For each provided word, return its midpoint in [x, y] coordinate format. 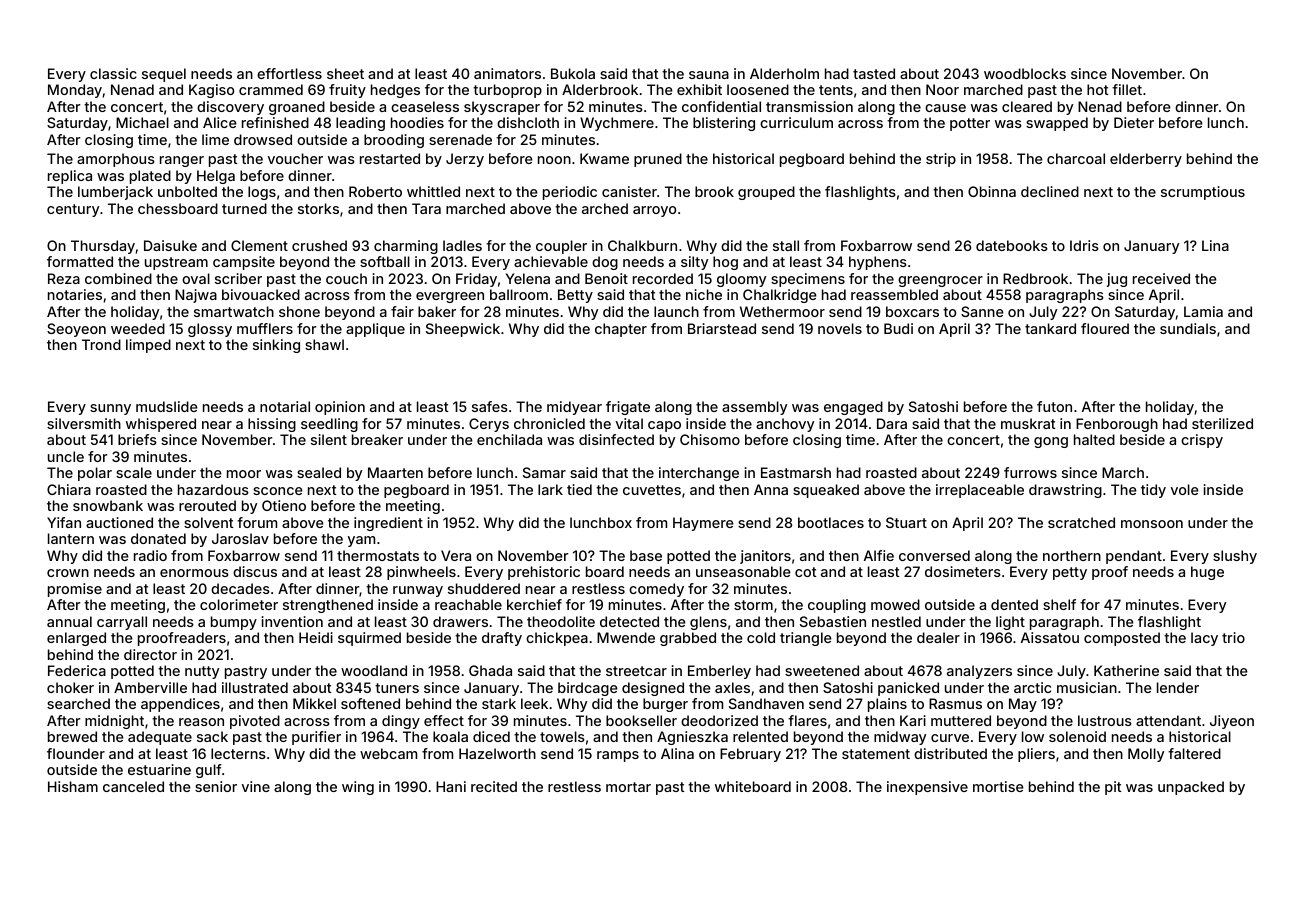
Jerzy [465, 160]
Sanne [982, 311]
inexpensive [927, 788]
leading [360, 124]
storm [753, 605]
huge [1207, 573]
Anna [771, 489]
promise [75, 590]
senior [216, 786]
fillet [1127, 89]
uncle [66, 456]
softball [385, 261]
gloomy [741, 280]
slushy [1235, 557]
